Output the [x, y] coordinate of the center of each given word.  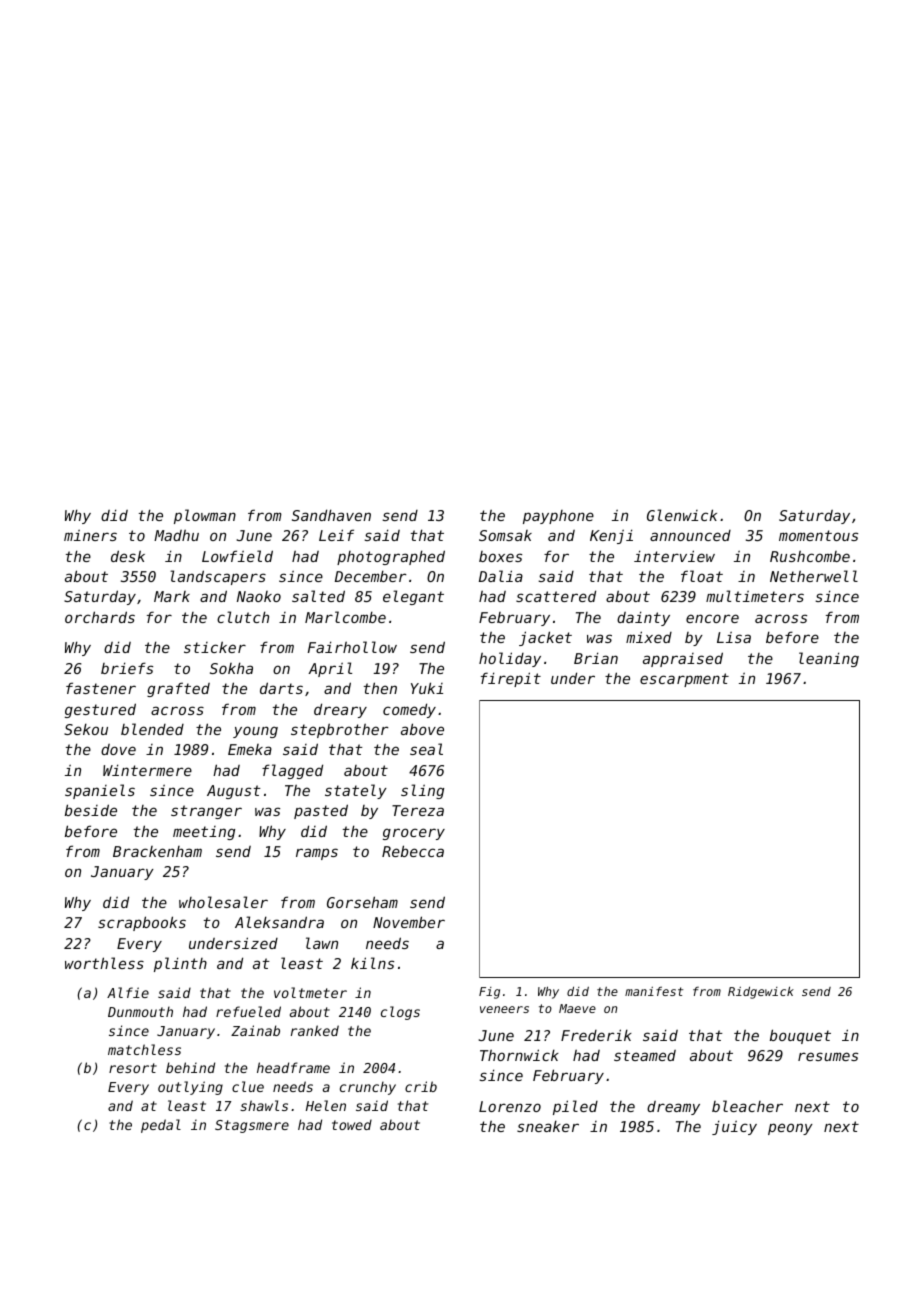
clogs [400, 1013]
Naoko [259, 596]
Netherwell [814, 576]
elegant [413, 597]
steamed [645, 1055]
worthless [104, 963]
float [702, 576]
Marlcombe [345, 617]
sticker [215, 647]
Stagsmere [252, 1126]
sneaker [548, 1126]
